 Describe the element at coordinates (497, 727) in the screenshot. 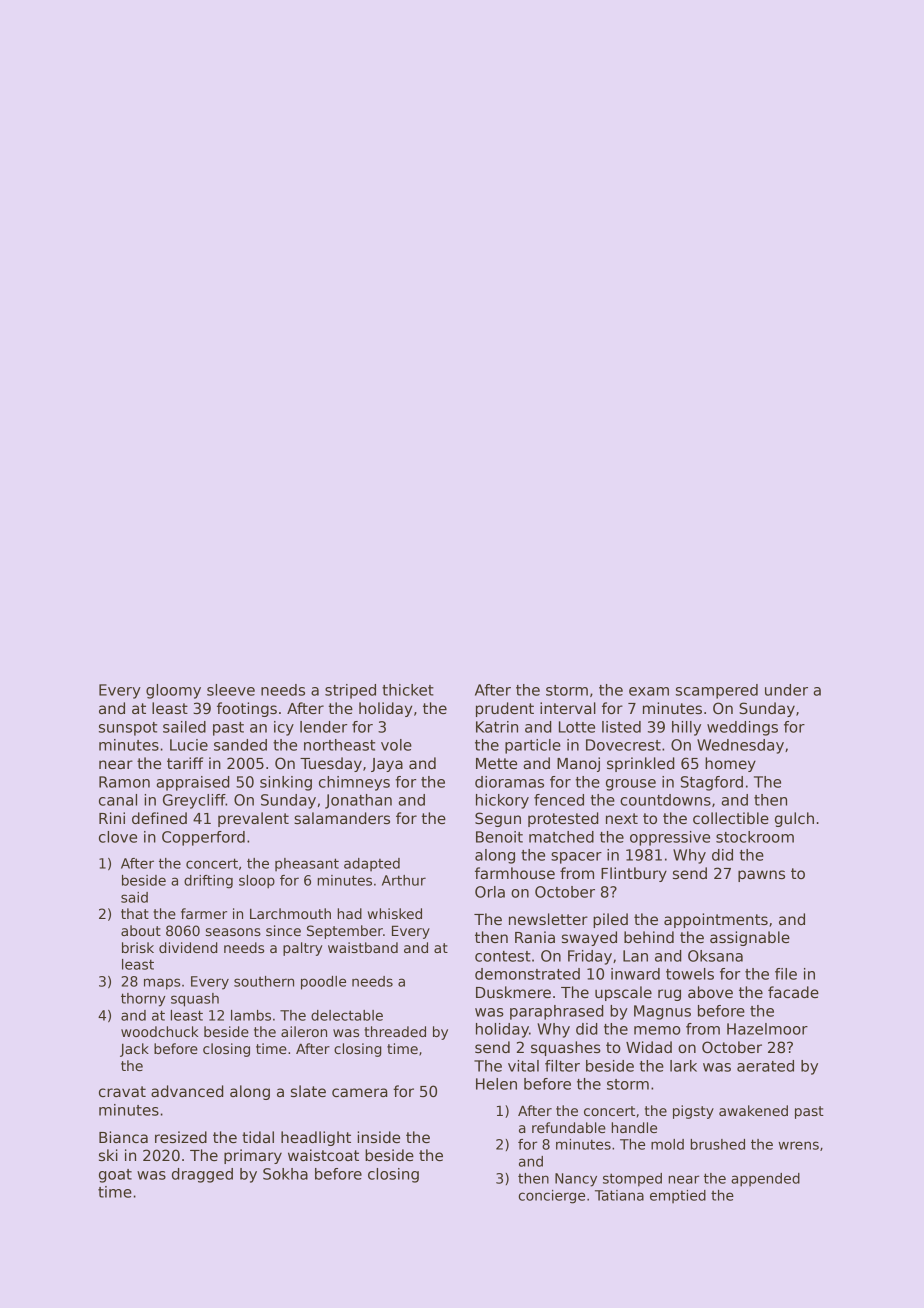

I see `Katrin` at that location.
